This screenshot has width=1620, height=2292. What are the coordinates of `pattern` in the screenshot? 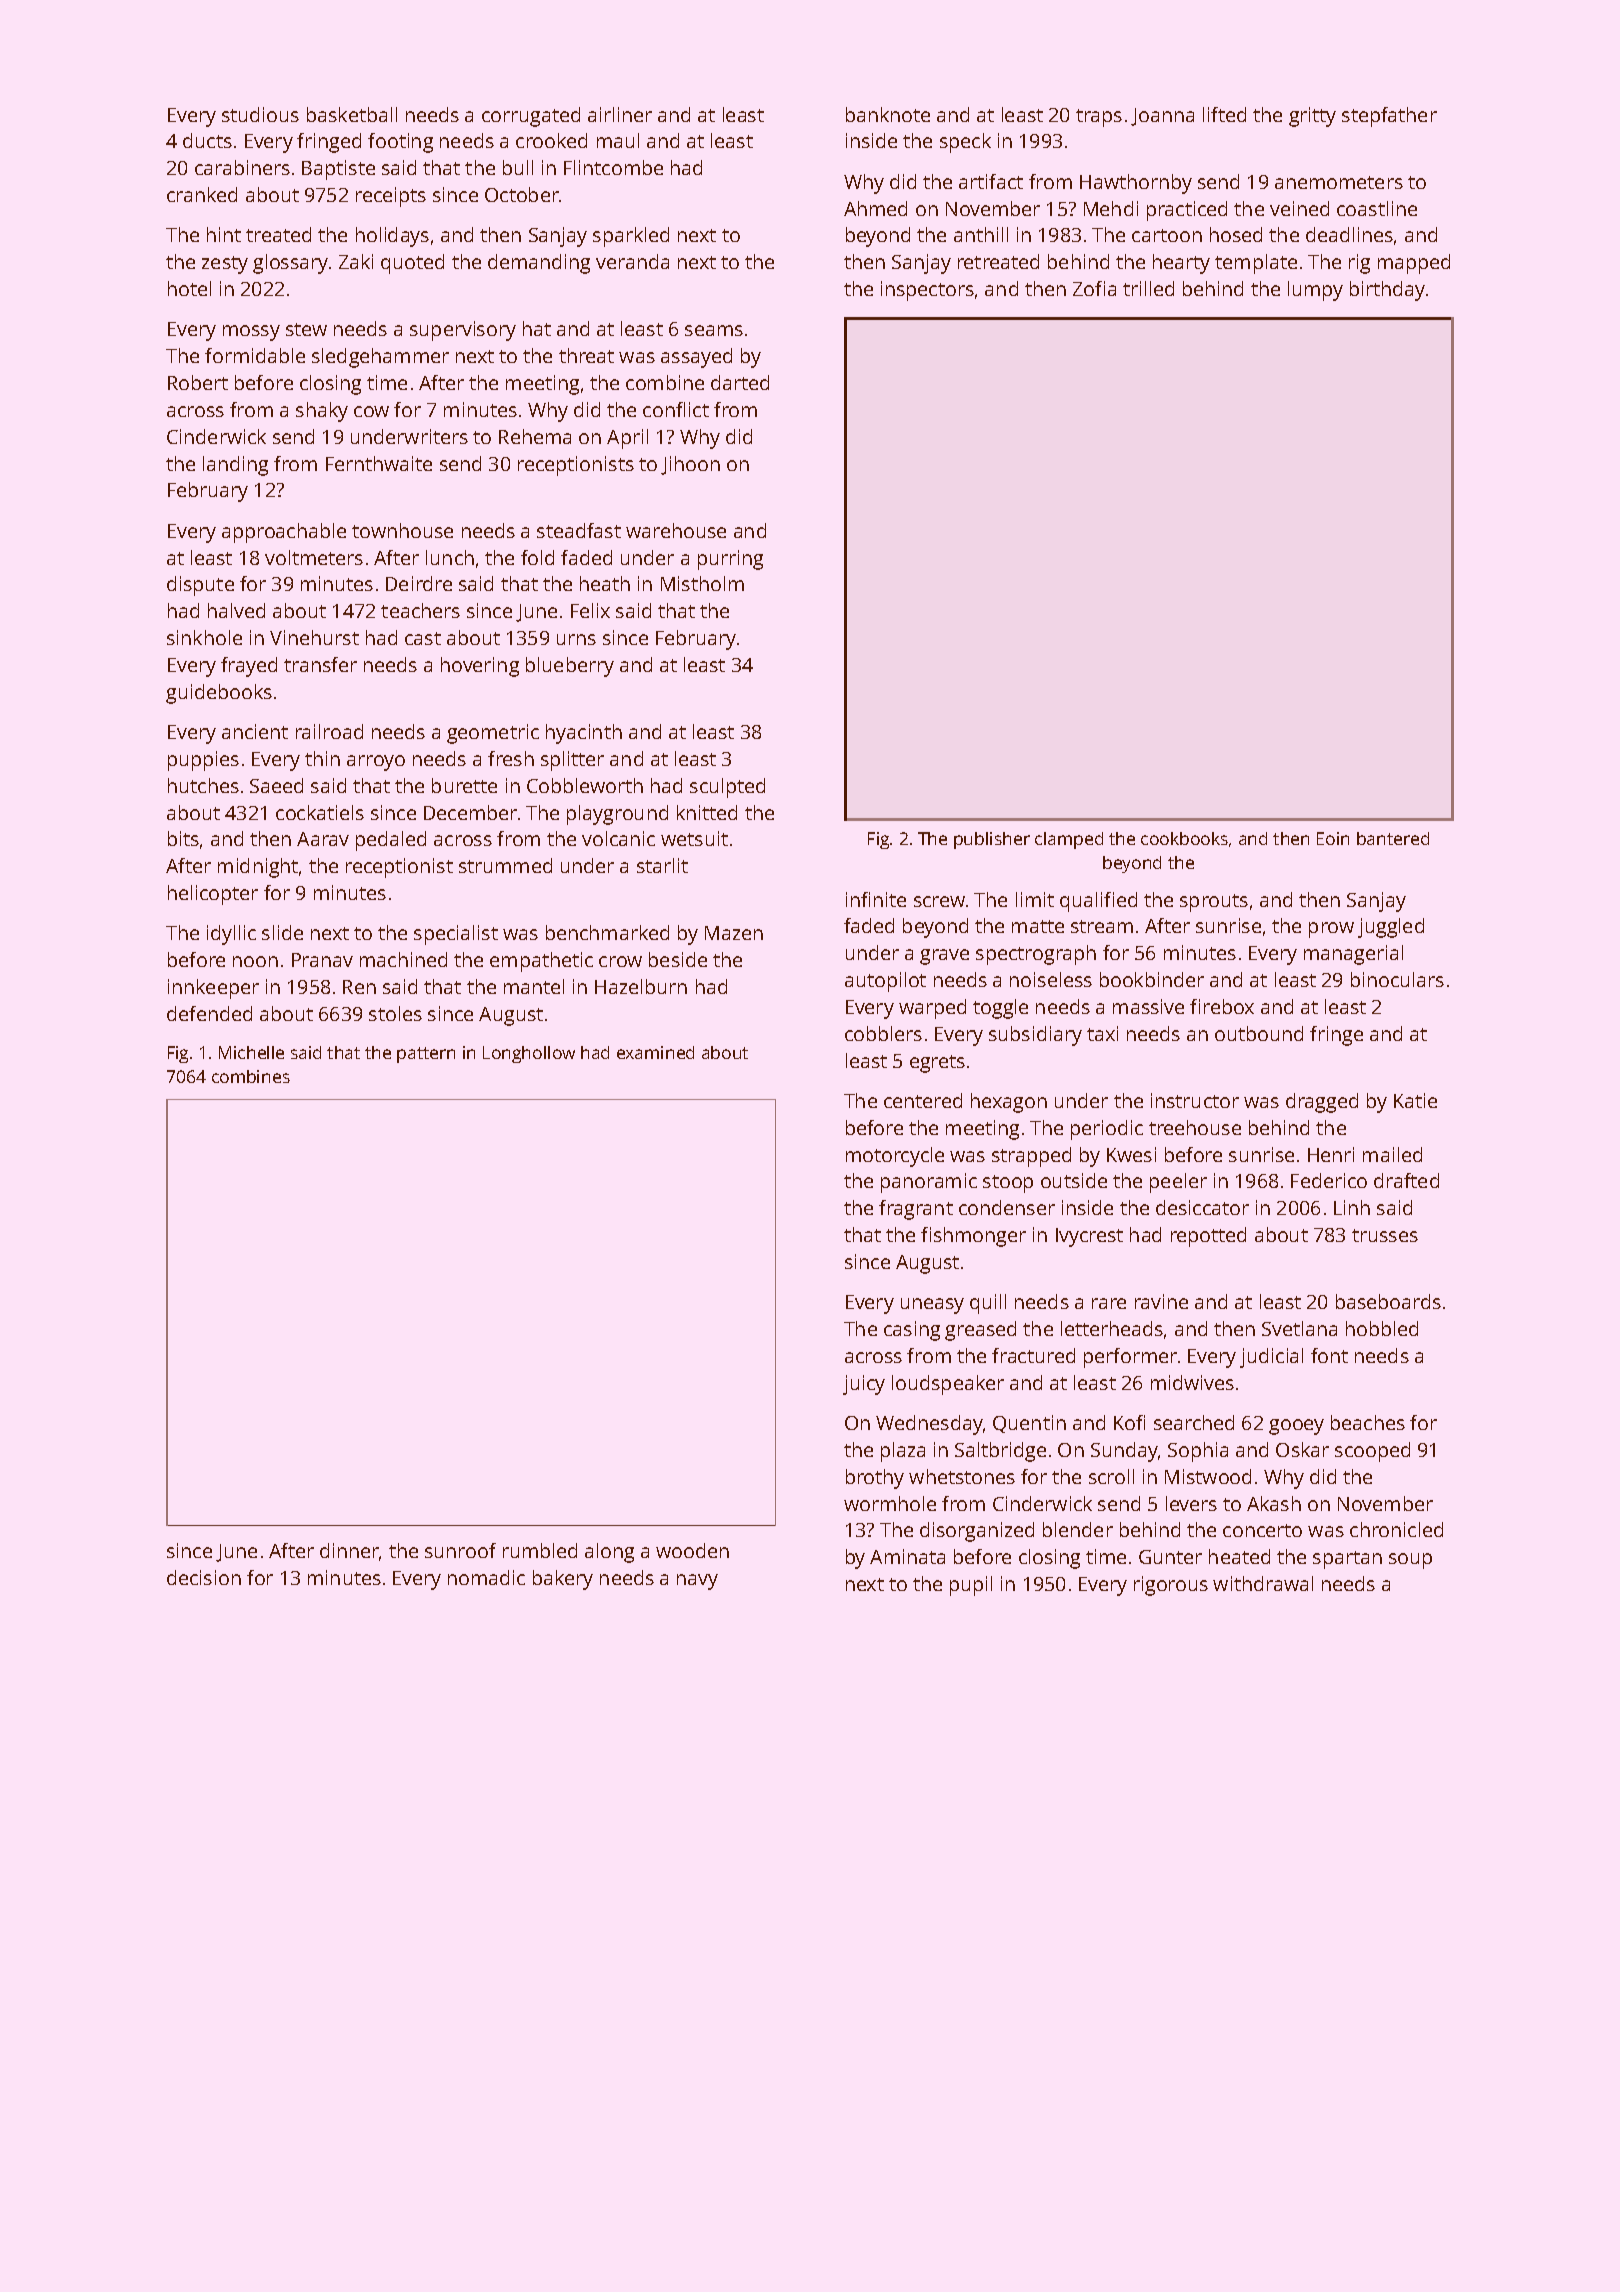 It's located at (426, 1055).
